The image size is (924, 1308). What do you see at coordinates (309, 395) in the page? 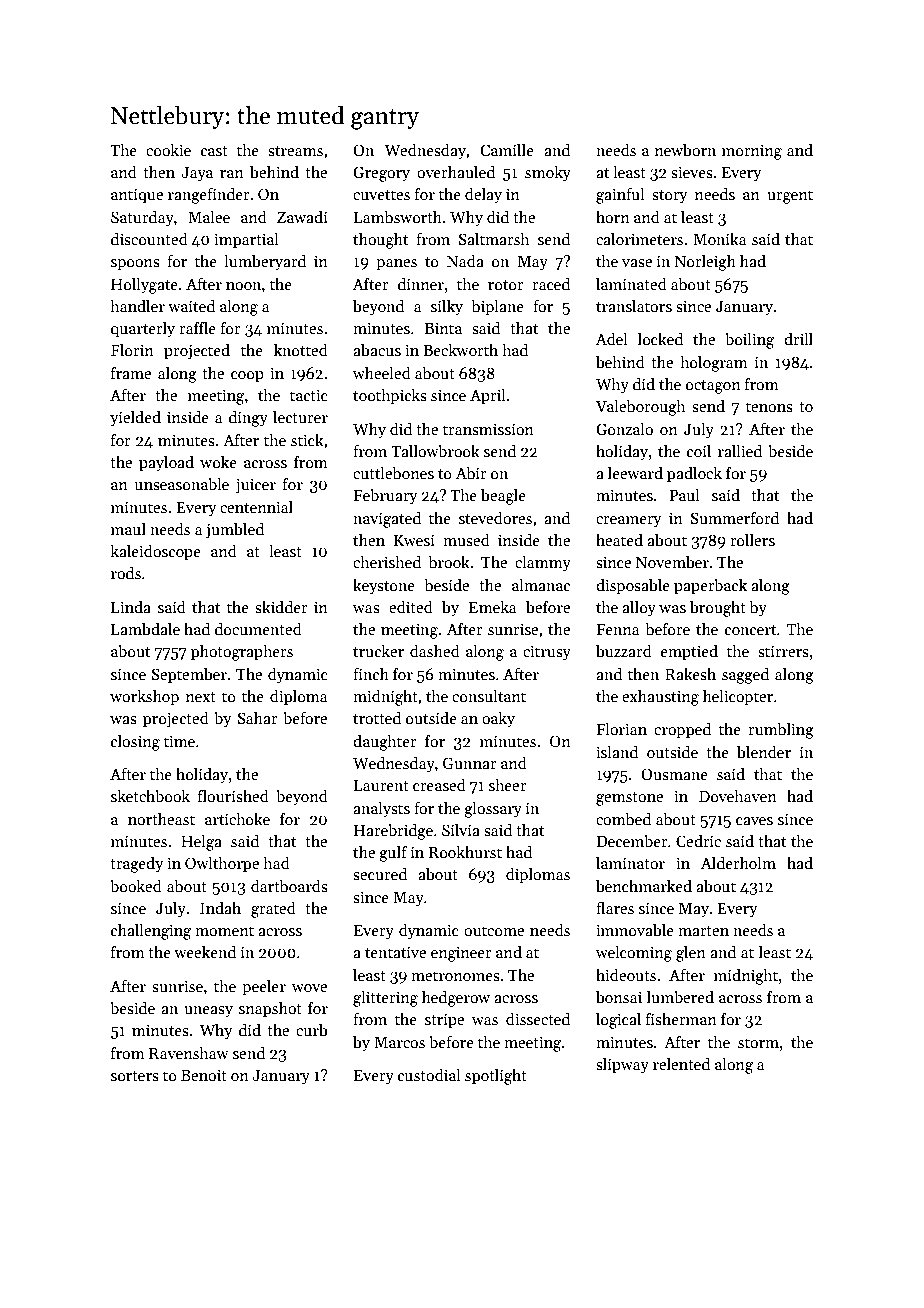
I see `tactic` at bounding box center [309, 395].
